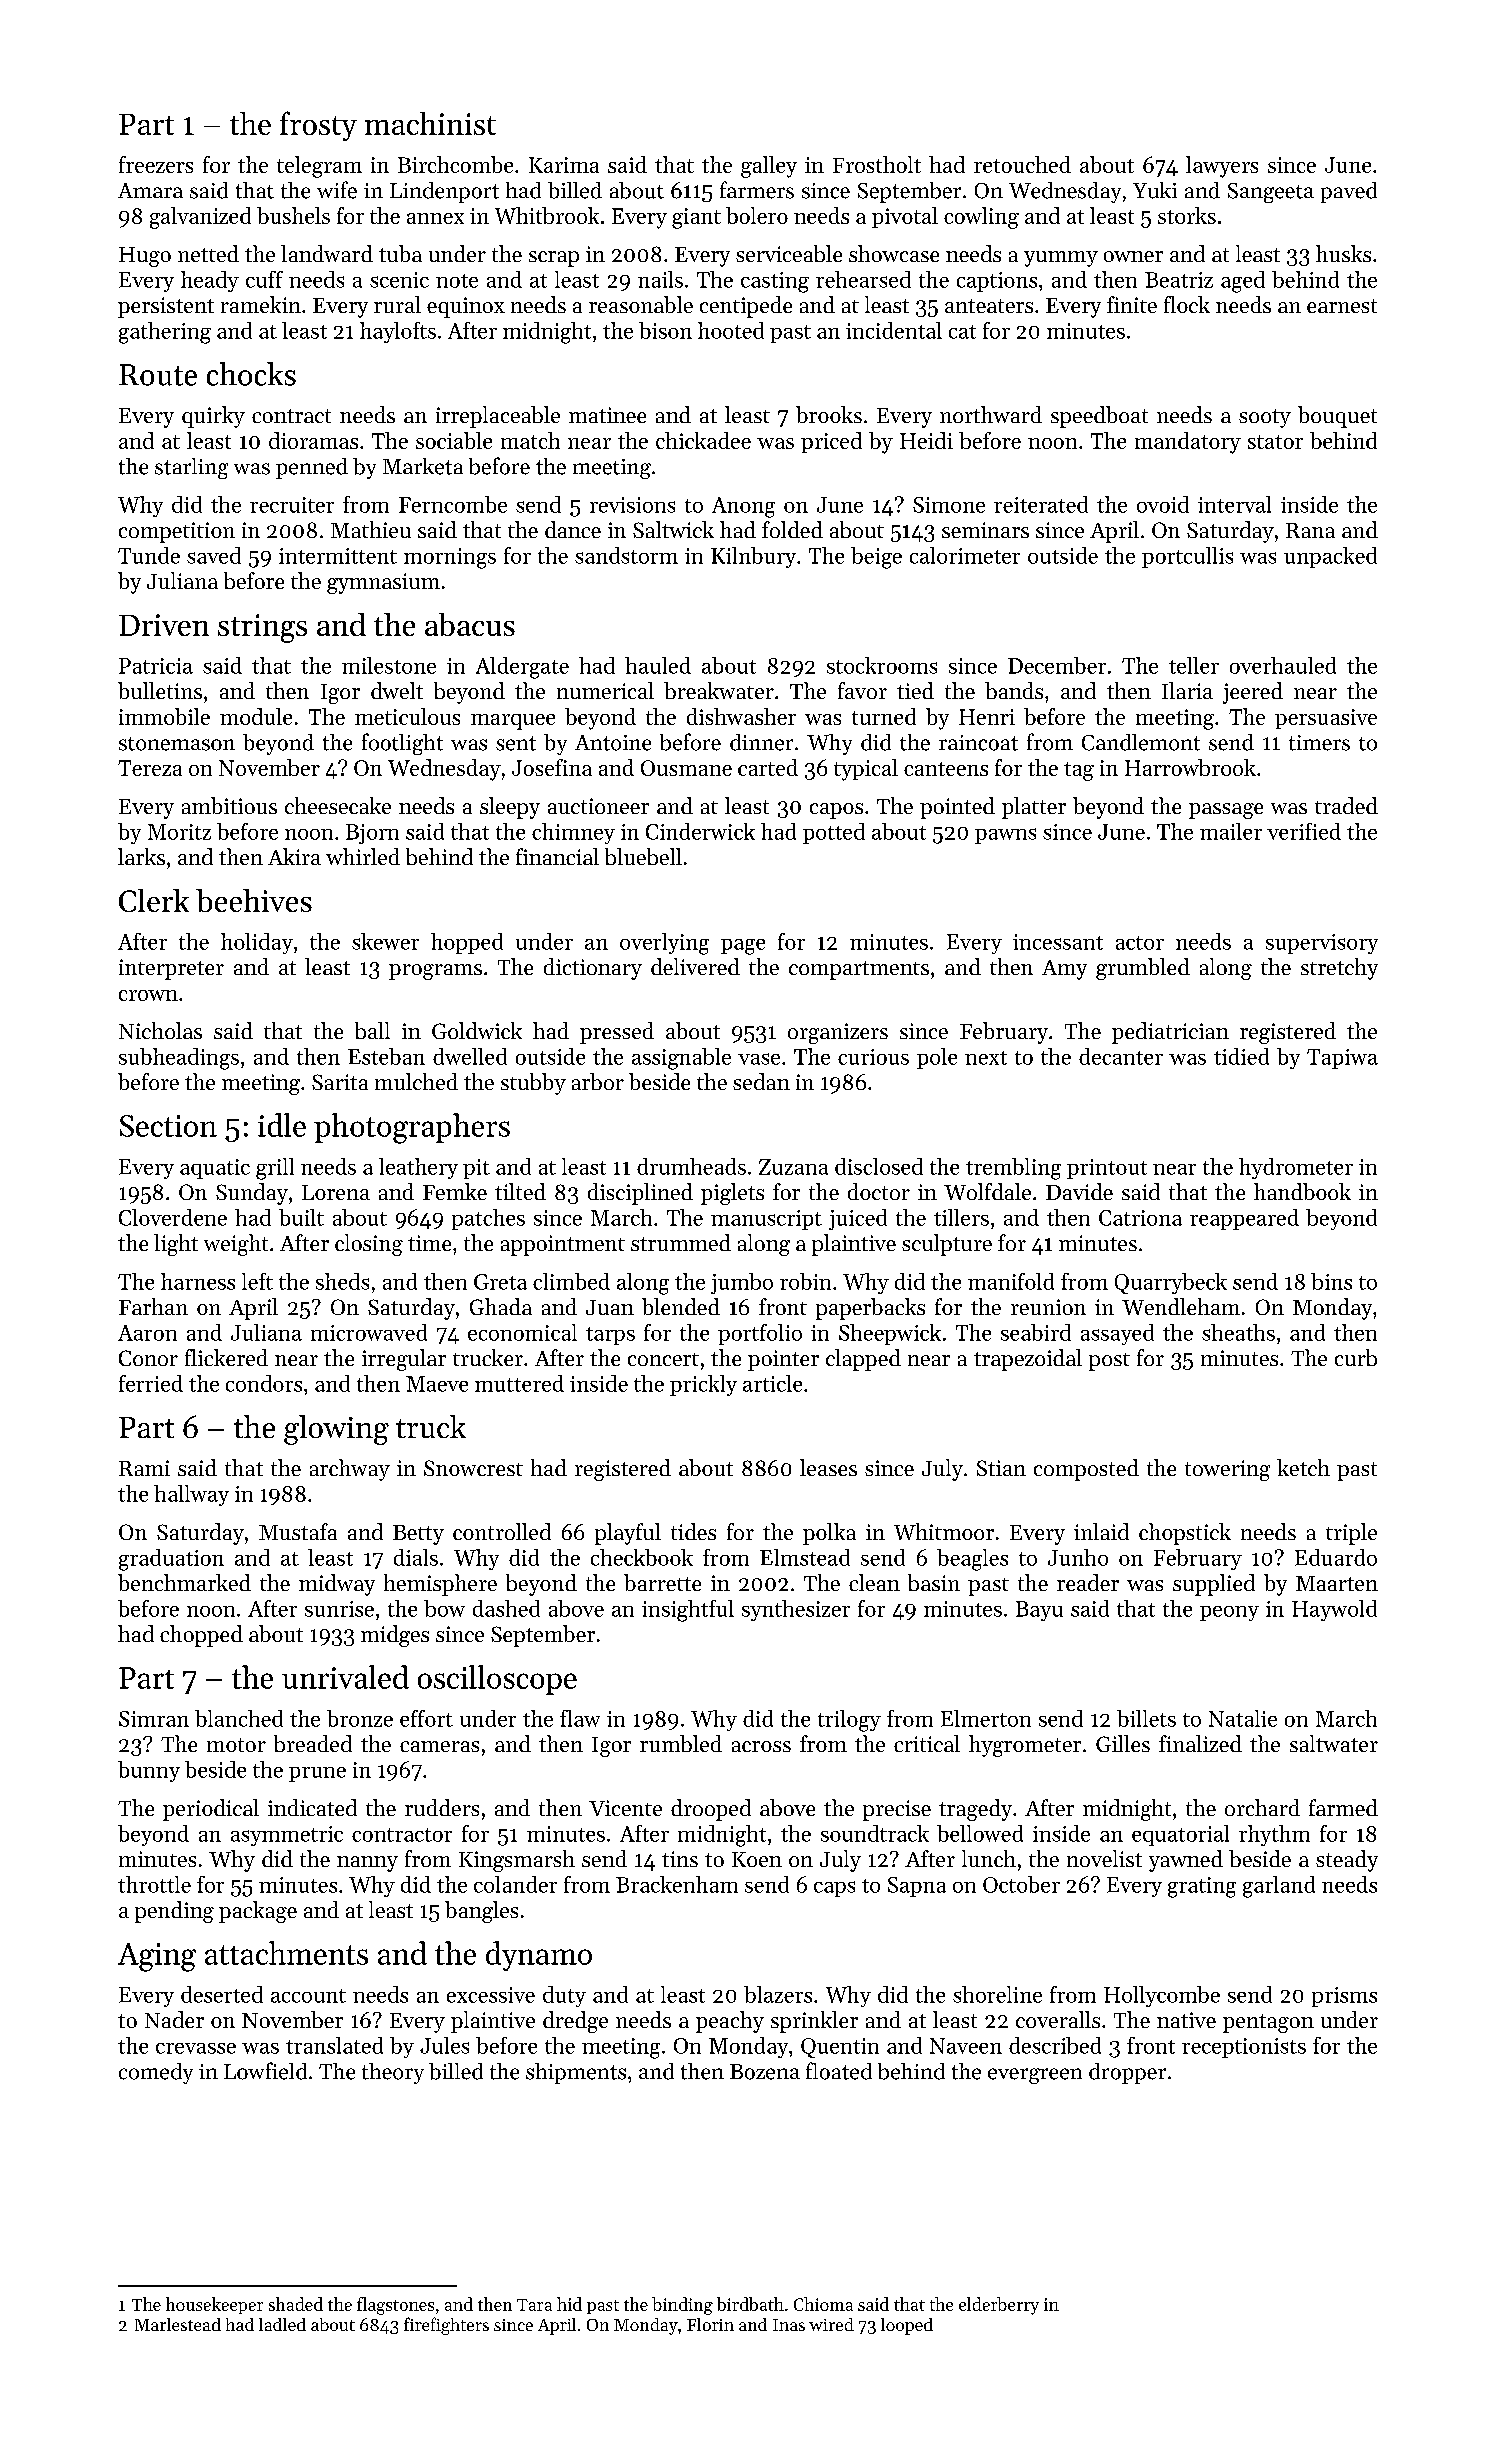 The width and height of the screenshot is (1496, 2464). I want to click on receptionists, so click(1244, 2048).
